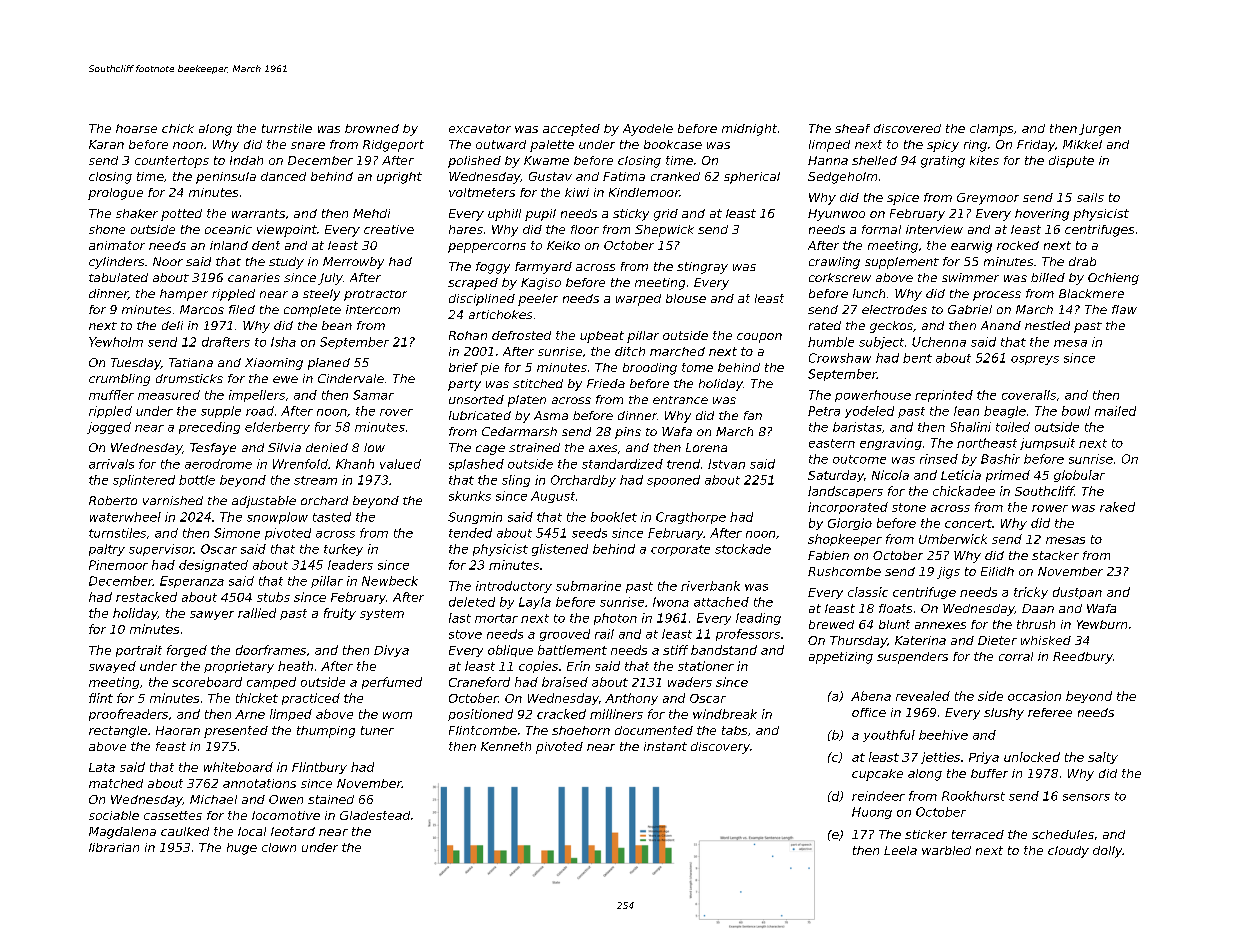 Image resolution: width=1233 pixels, height=952 pixels. Describe the element at coordinates (371, 213) in the document. I see `Mehdi` at that location.
